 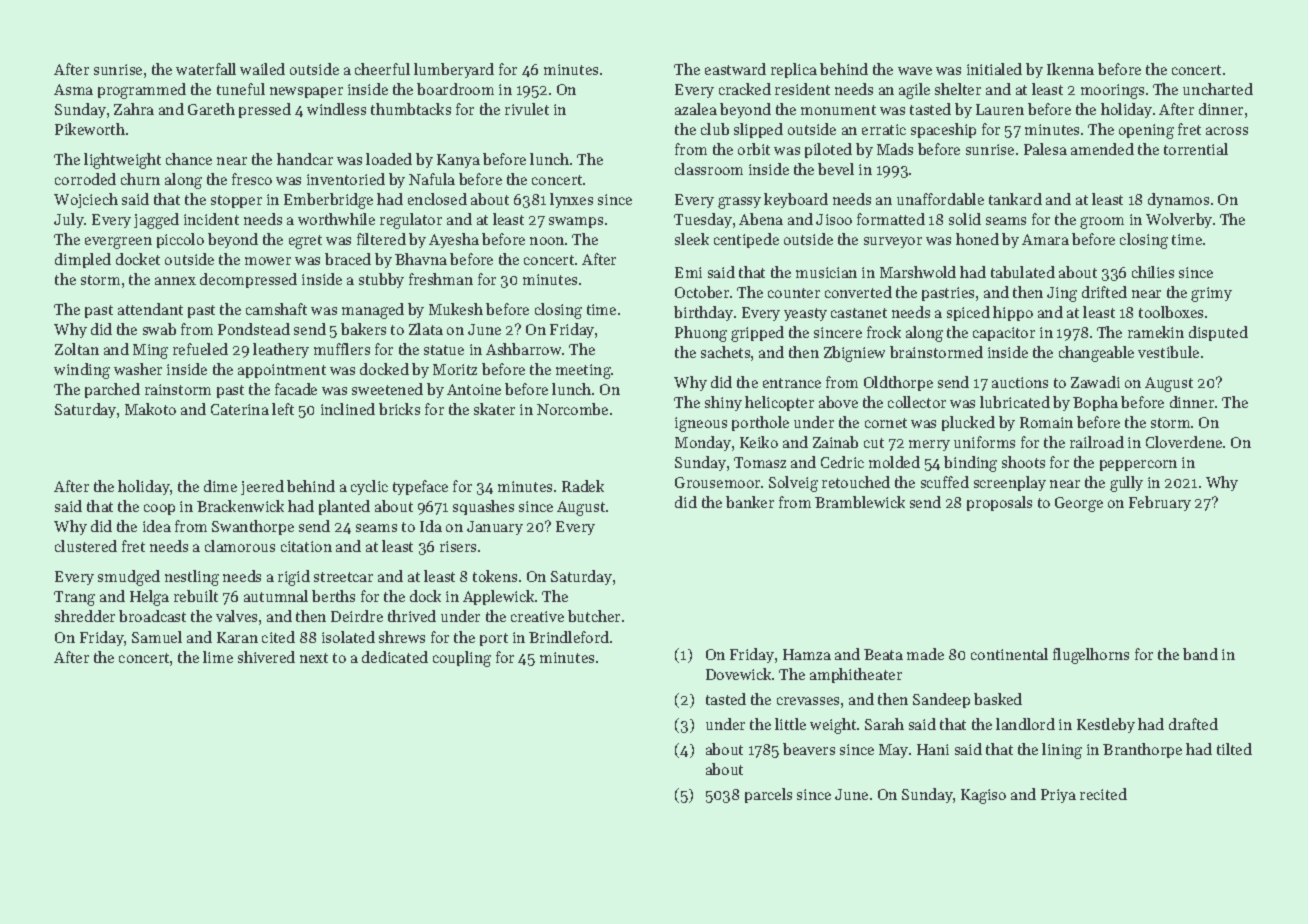 What do you see at coordinates (725, 352) in the screenshot?
I see `sachets` at bounding box center [725, 352].
